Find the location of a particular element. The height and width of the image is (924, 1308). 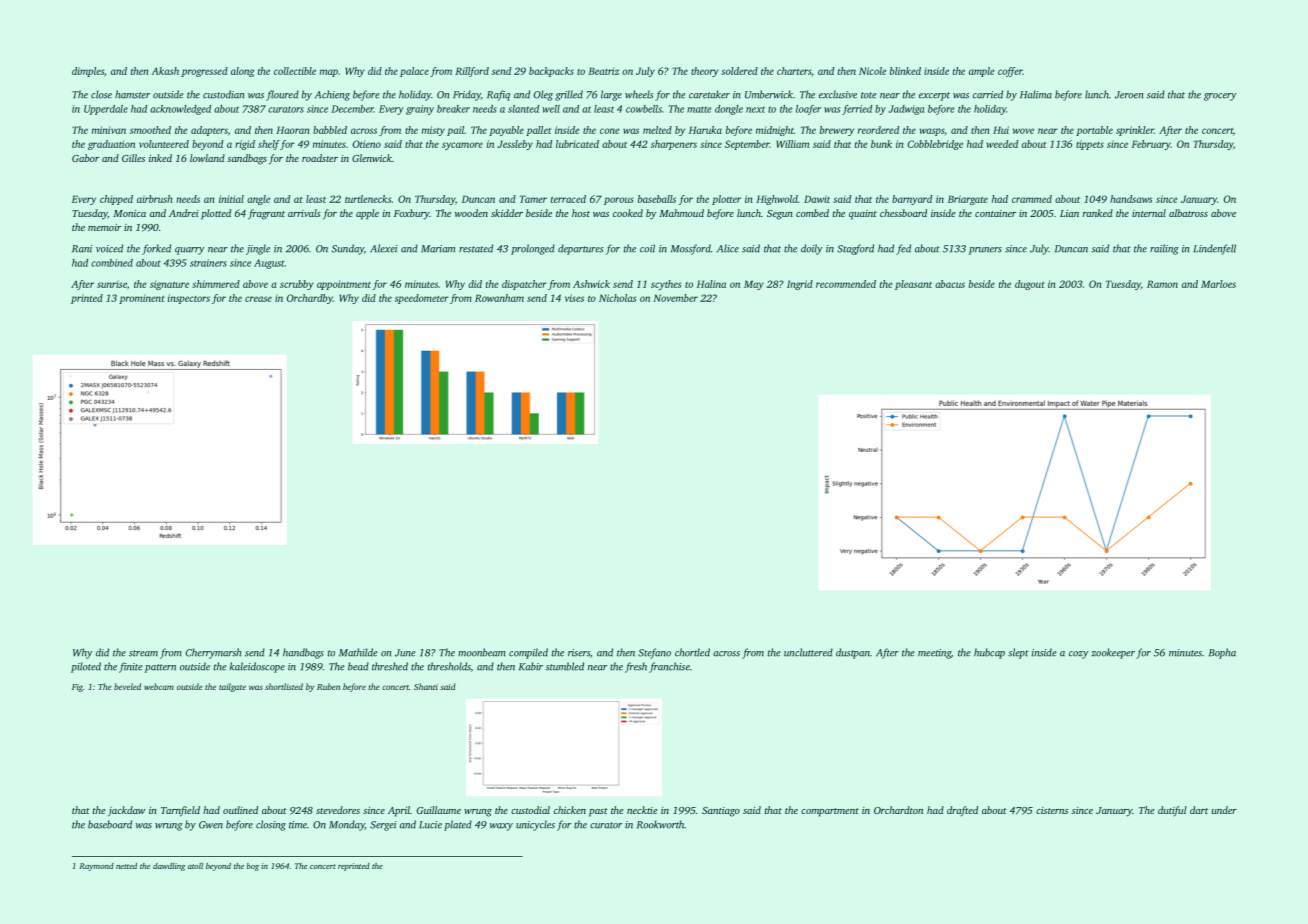

Bopha is located at coordinates (1222, 653).
